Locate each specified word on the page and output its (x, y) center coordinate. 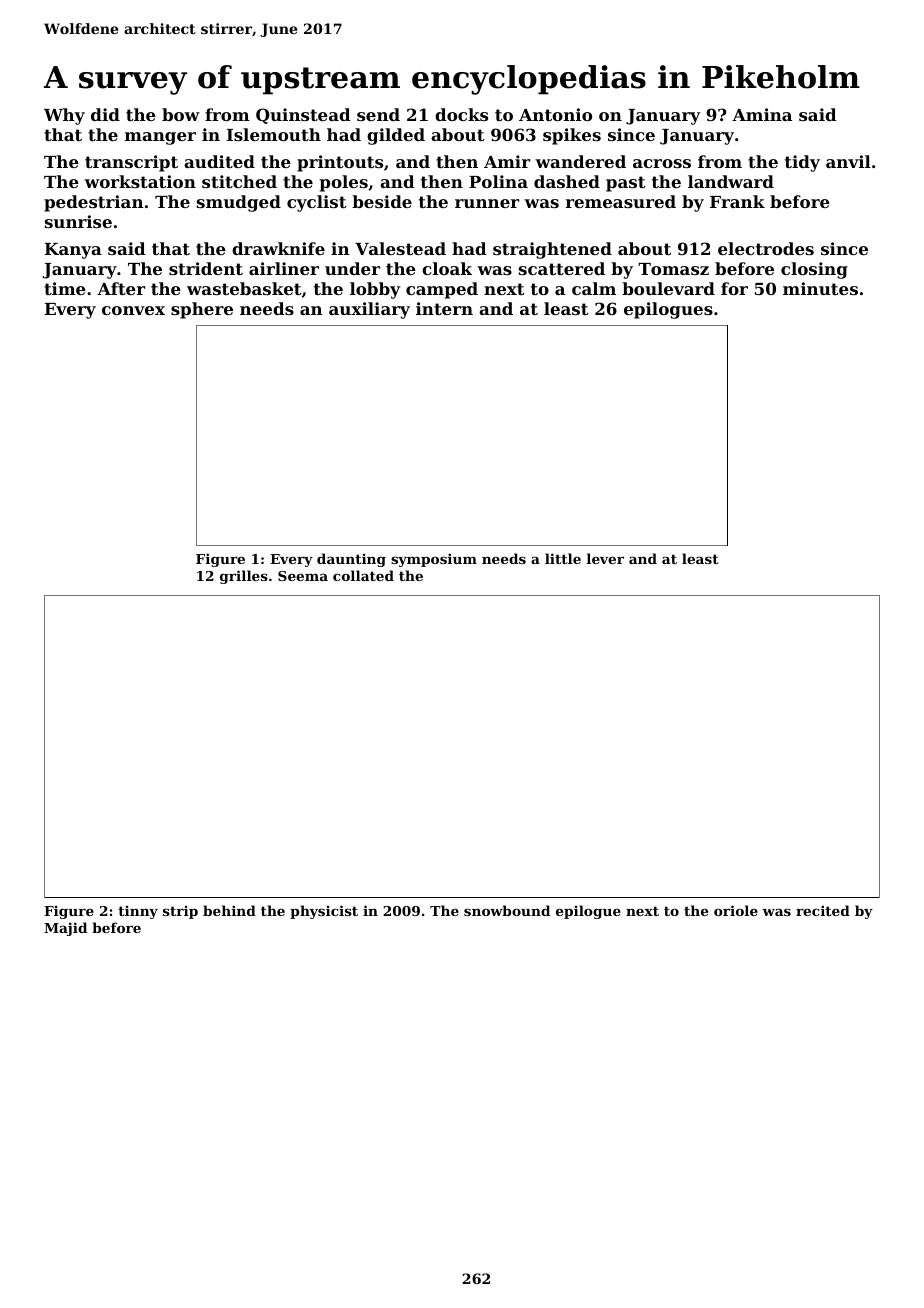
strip (180, 912)
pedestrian (93, 203)
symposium (434, 560)
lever (605, 558)
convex (133, 310)
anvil (848, 161)
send (378, 114)
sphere (202, 310)
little (563, 558)
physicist (324, 912)
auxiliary (369, 310)
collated (363, 575)
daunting (351, 560)
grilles (244, 577)
